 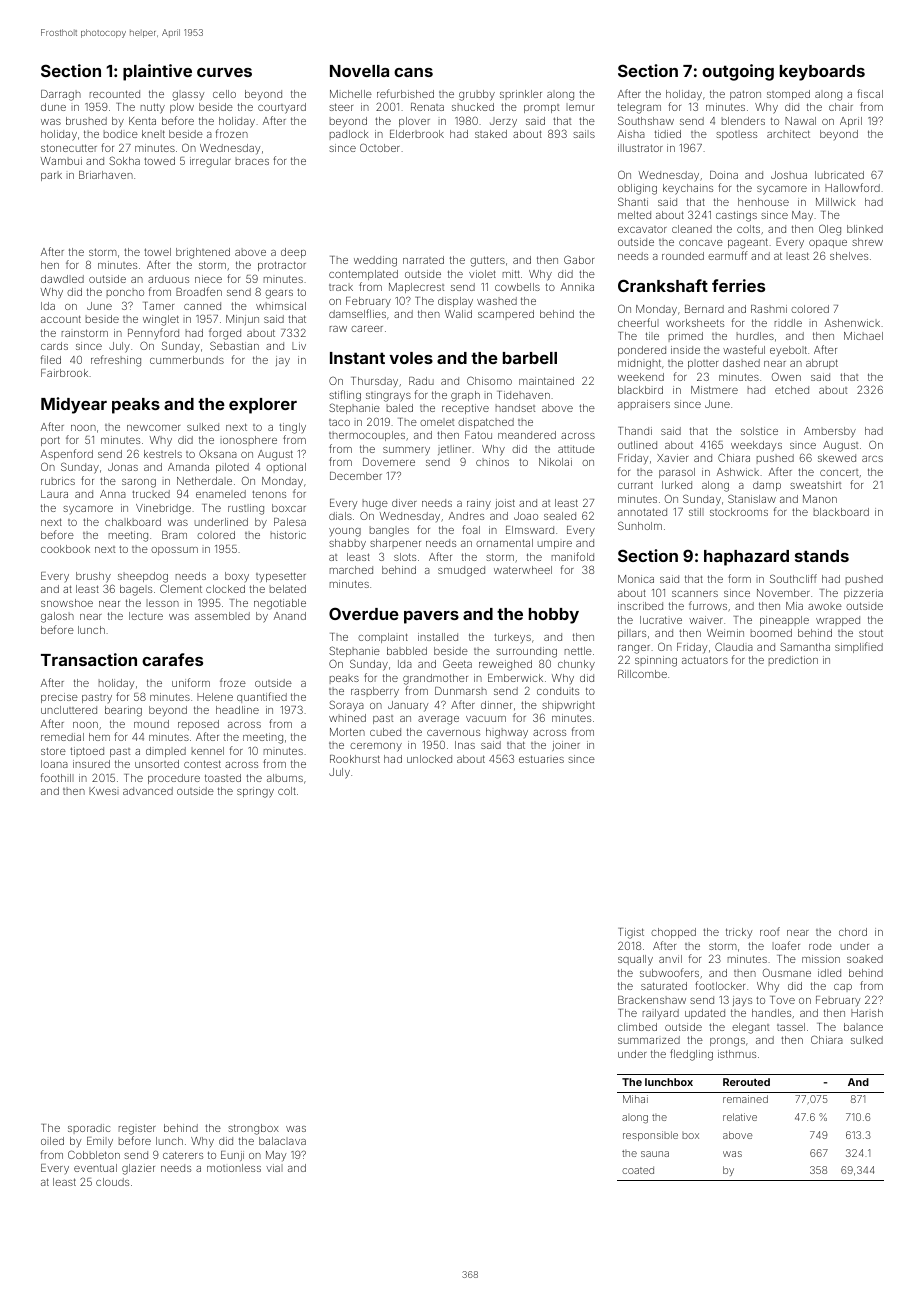 What do you see at coordinates (221, 494) in the screenshot?
I see `enameled` at bounding box center [221, 494].
